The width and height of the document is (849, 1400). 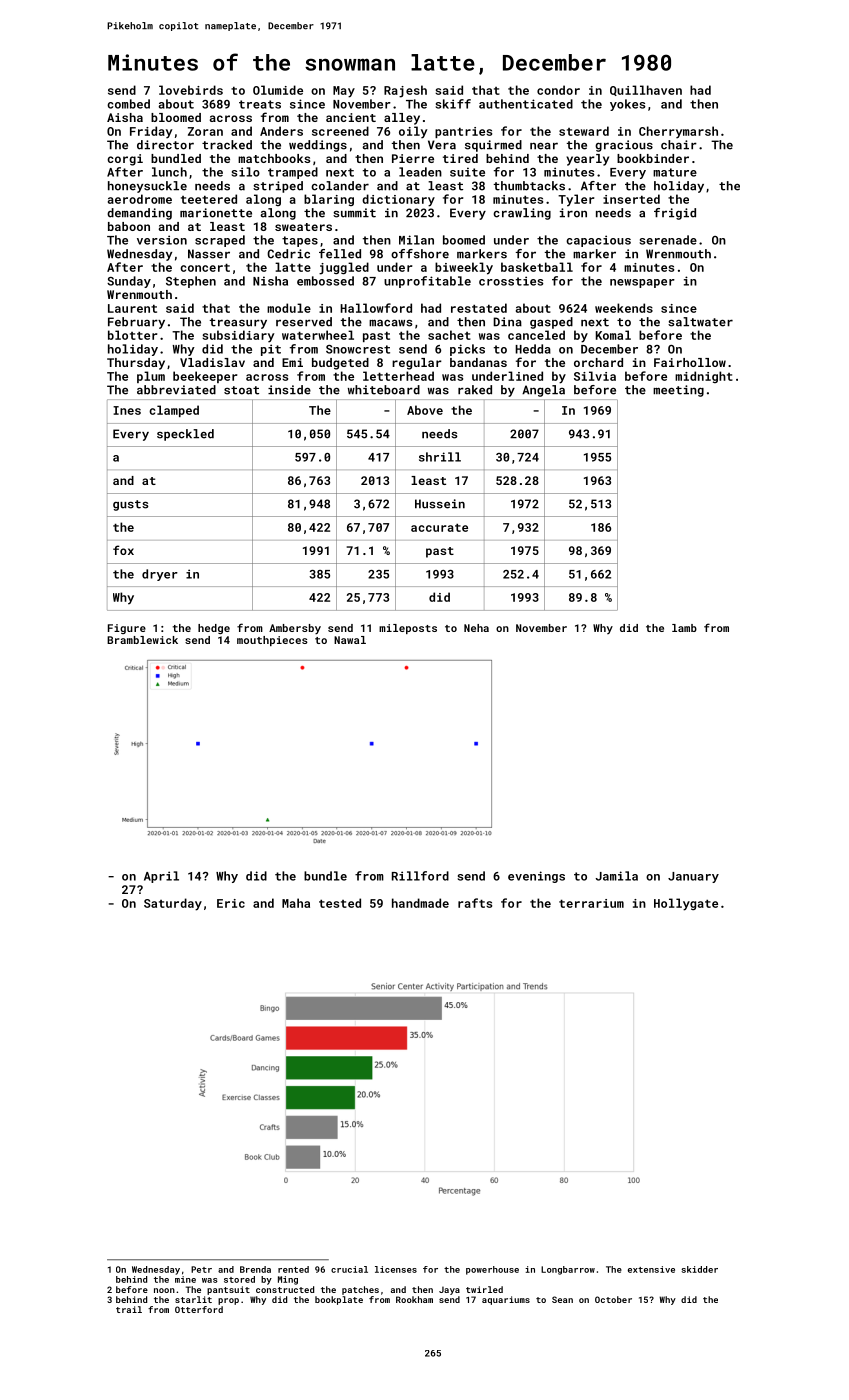 What do you see at coordinates (646, 90) in the document?
I see `Quillhaven` at bounding box center [646, 90].
